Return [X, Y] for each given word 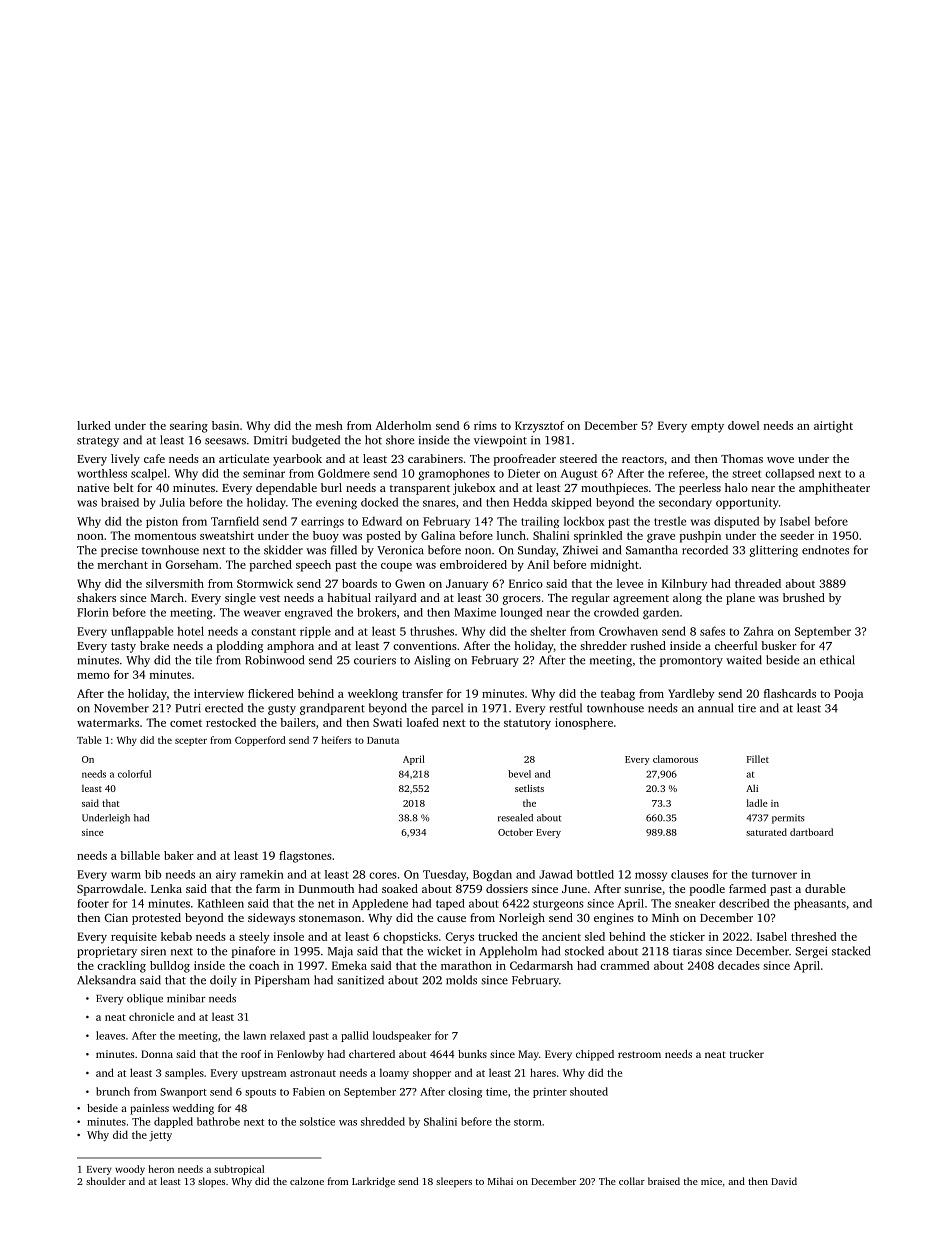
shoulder [106, 1181]
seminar [264, 473]
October [515, 832]
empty [707, 427]
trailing [540, 522]
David [784, 1181]
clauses [689, 874]
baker [179, 855]
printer [550, 1093]
